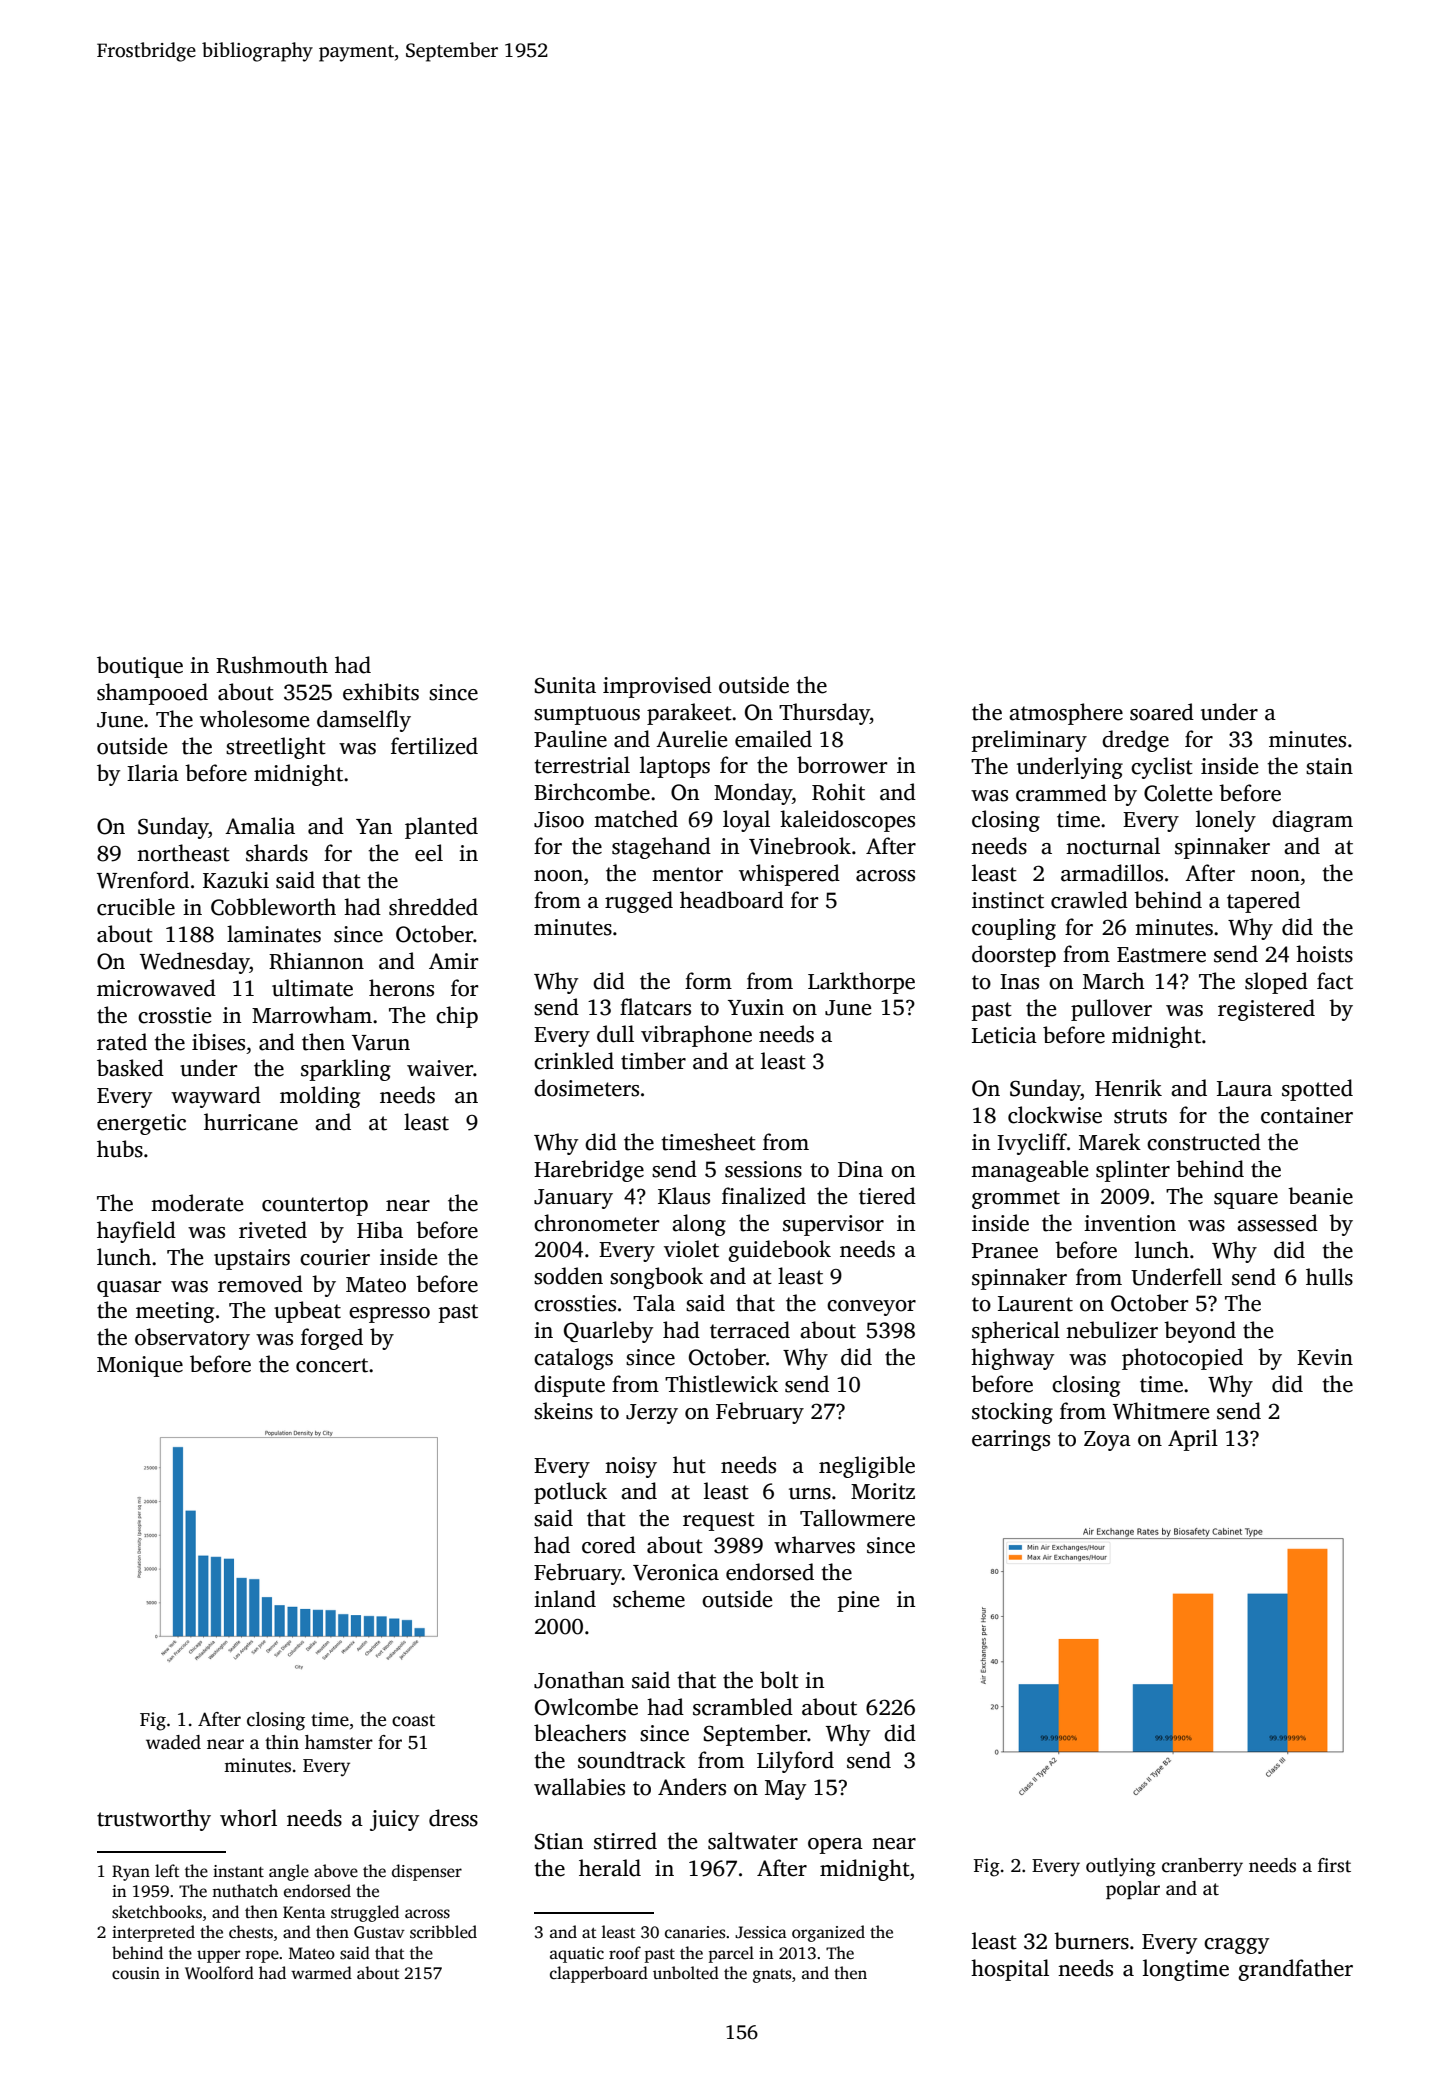  Describe the element at coordinates (1008, 900) in the page. I see `instinct` at that location.
